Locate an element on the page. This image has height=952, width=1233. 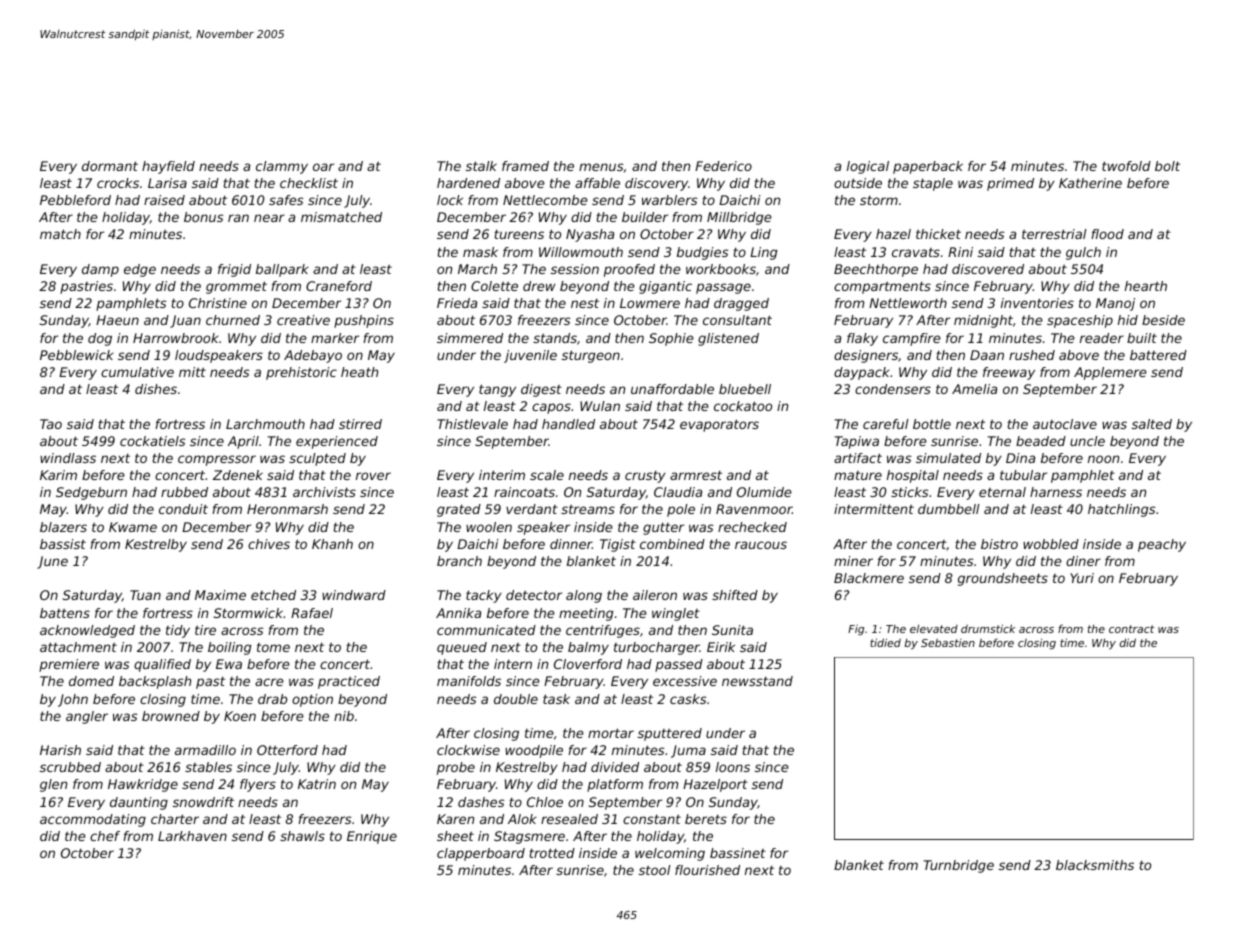
bistro is located at coordinates (999, 544).
